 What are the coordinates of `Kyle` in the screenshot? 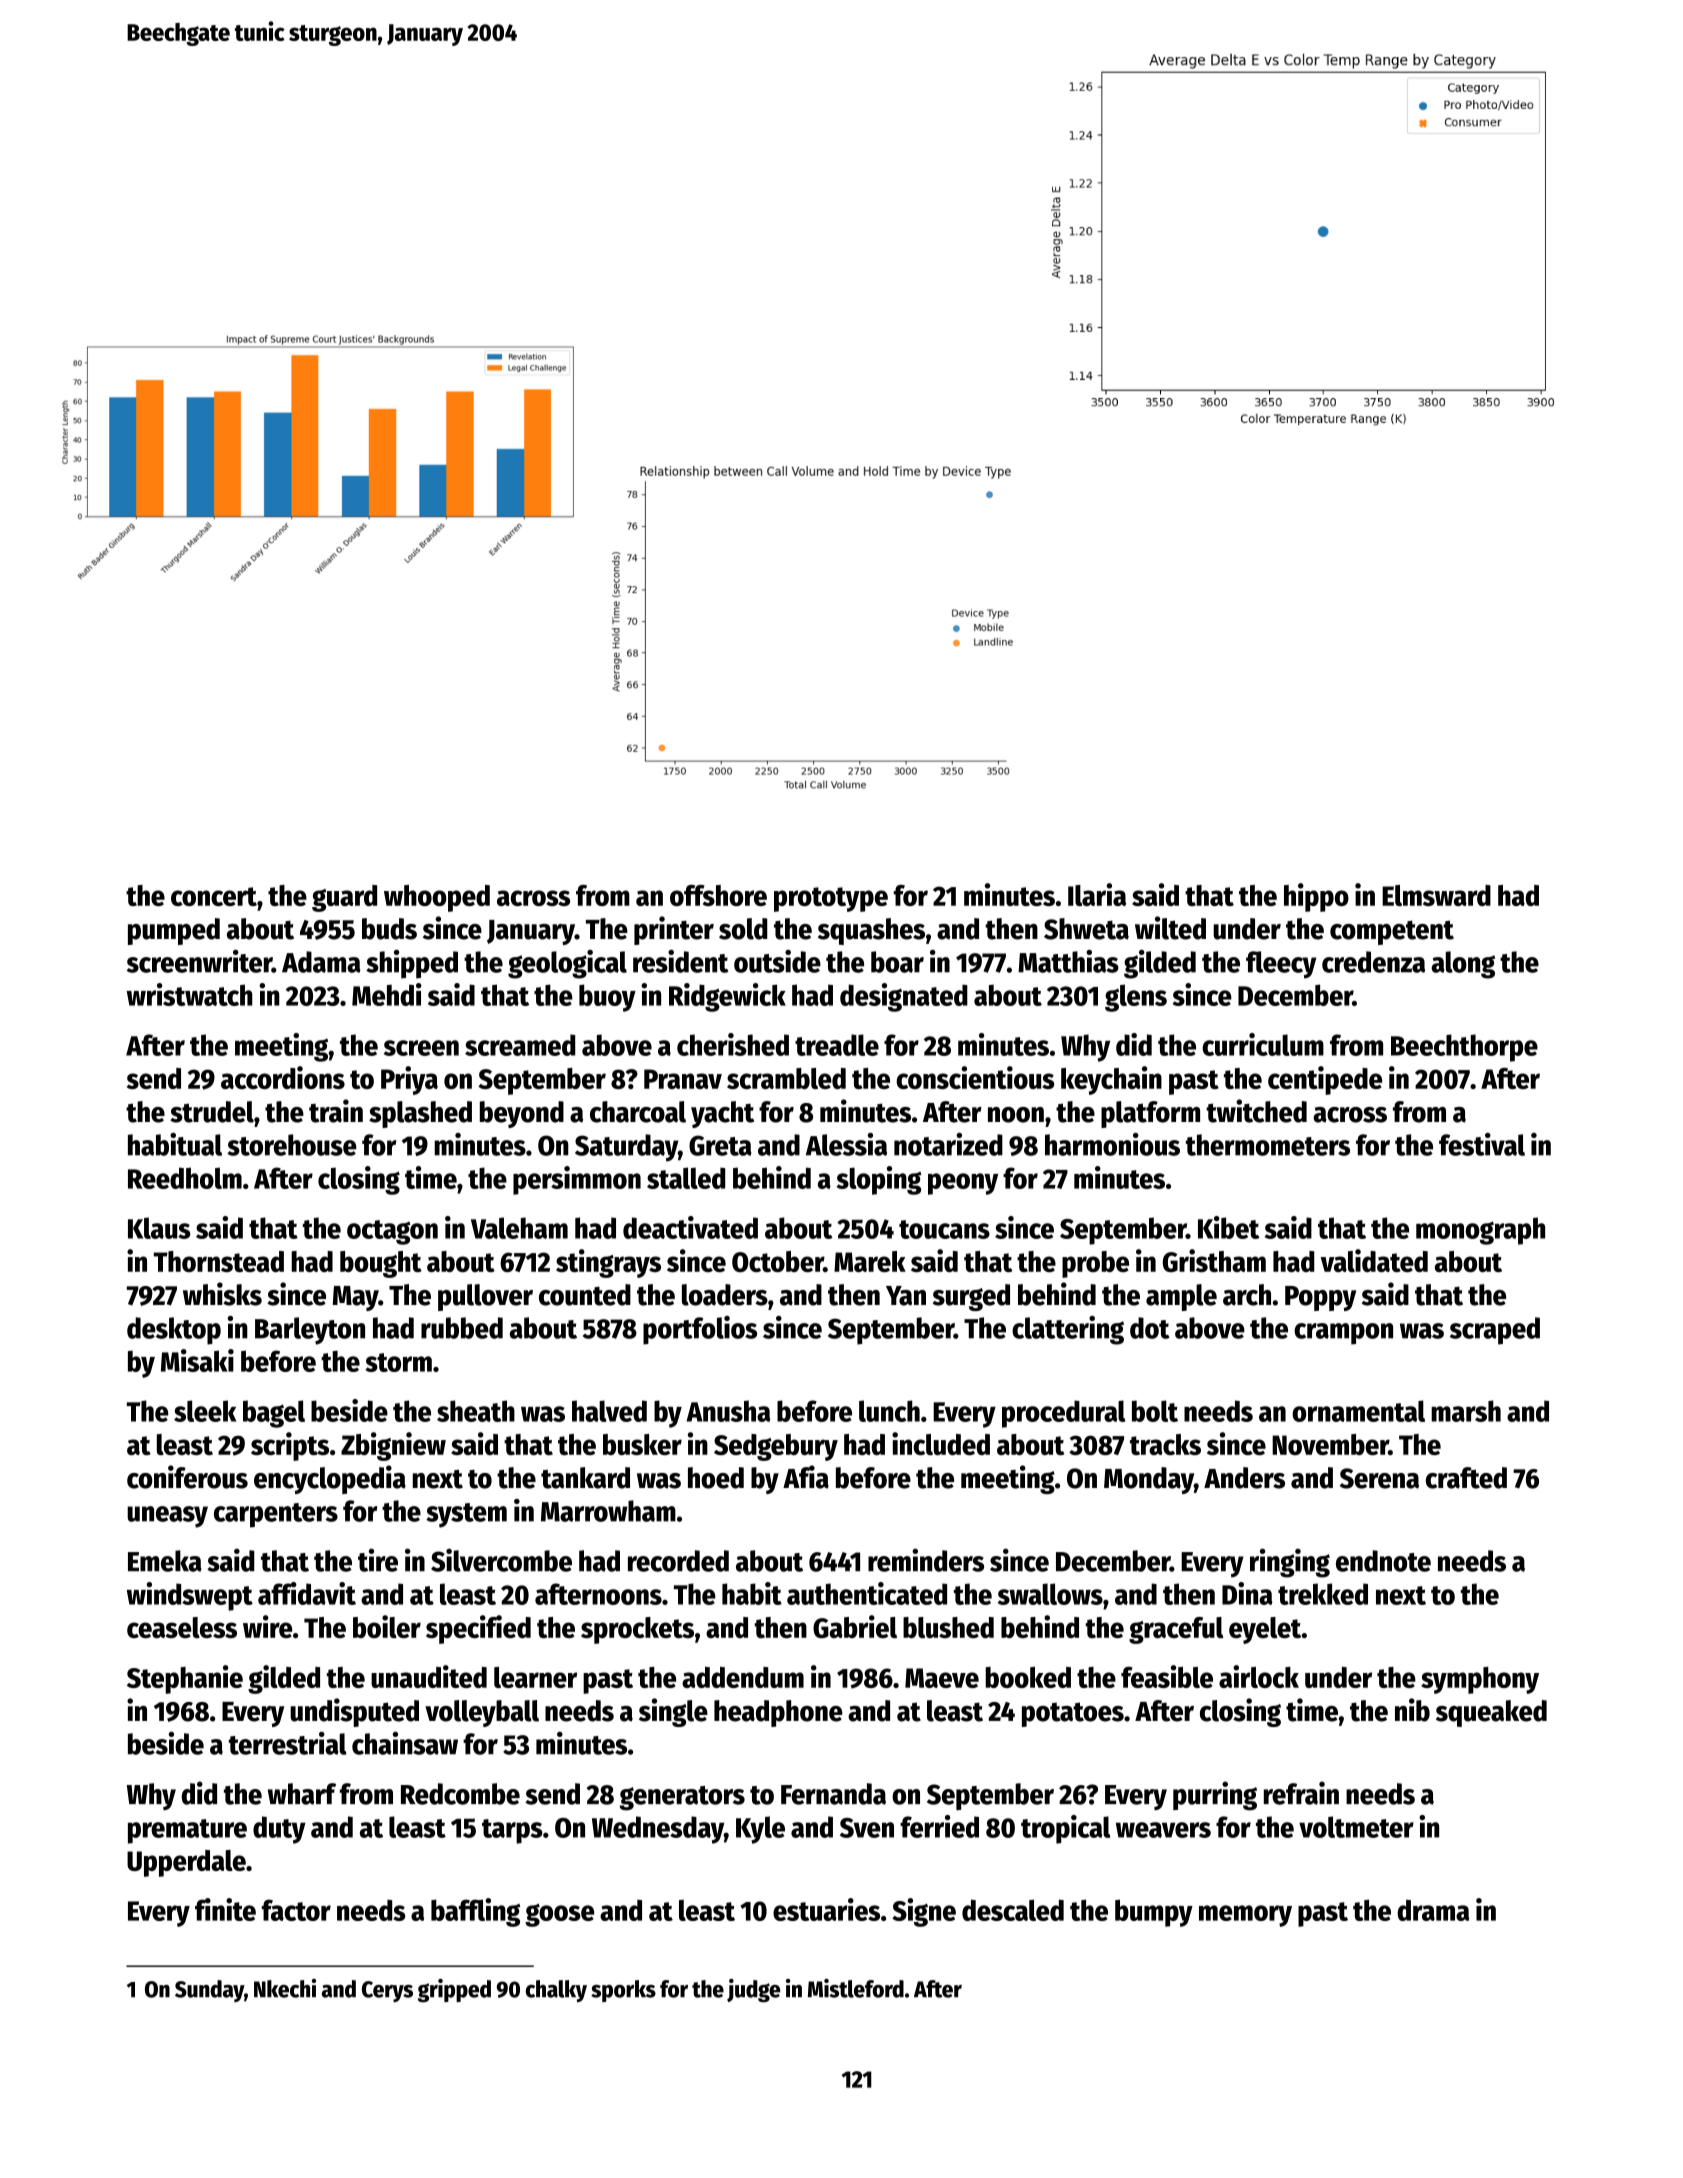 It's located at (760, 1830).
